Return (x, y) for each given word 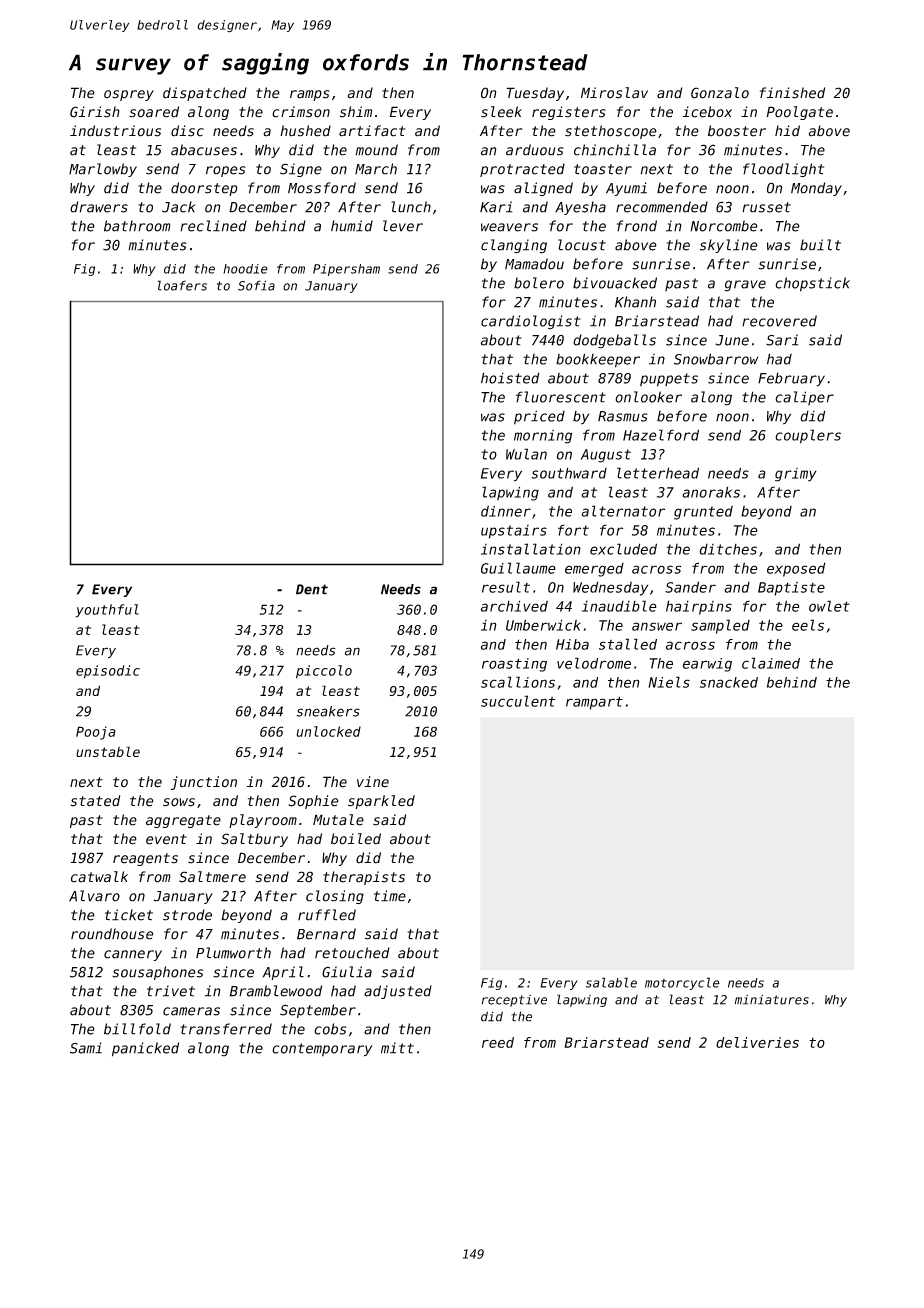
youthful (107, 611)
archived (514, 606)
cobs (330, 1029)
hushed (305, 131)
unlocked (328, 731)
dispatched (205, 94)
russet (766, 207)
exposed (796, 569)
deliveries (757, 1042)
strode (187, 915)
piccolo (324, 672)
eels (808, 625)
